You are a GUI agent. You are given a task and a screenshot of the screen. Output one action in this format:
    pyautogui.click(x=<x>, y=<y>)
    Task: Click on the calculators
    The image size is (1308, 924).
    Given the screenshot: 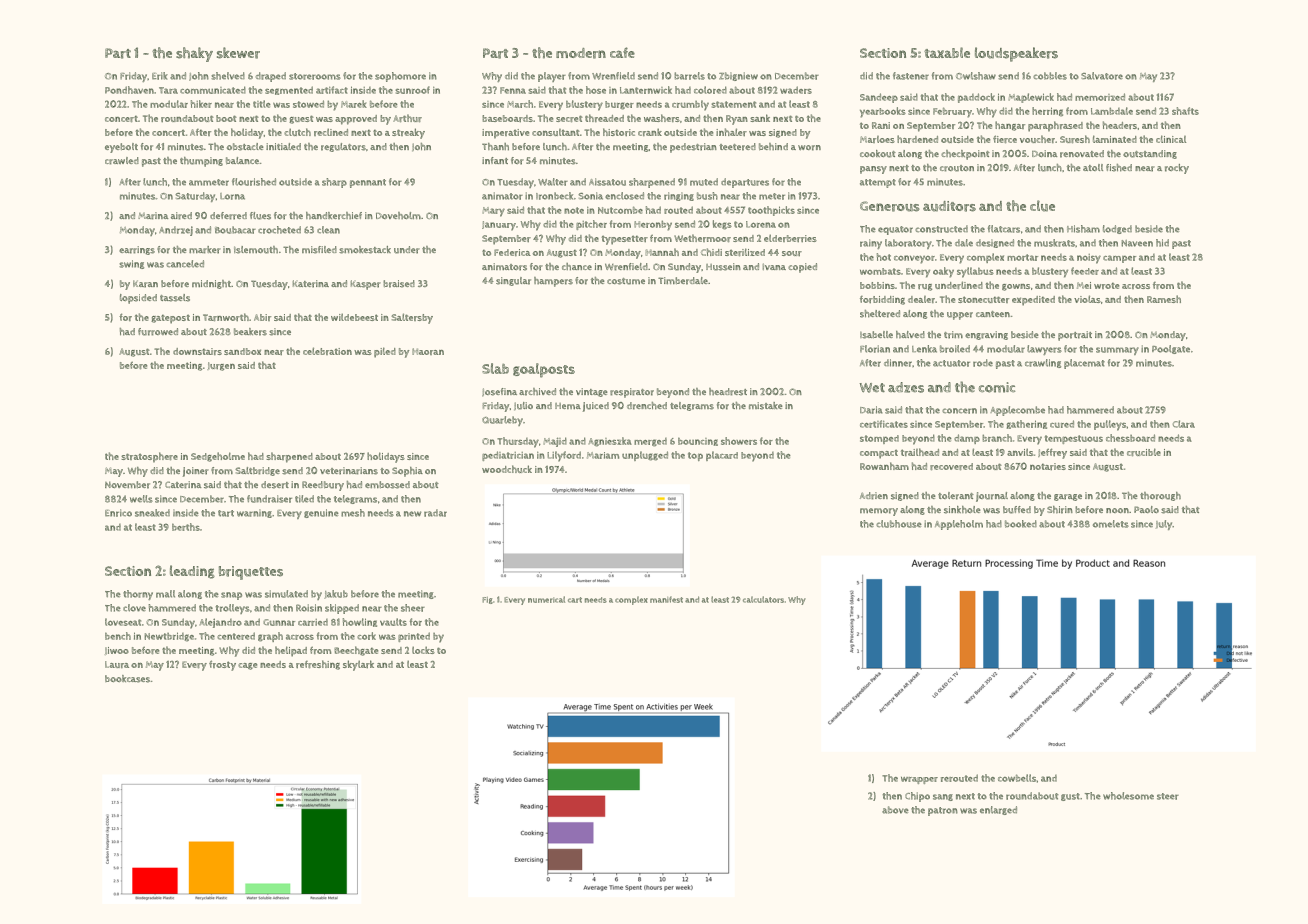 What is the action you would take?
    pyautogui.click(x=763, y=599)
